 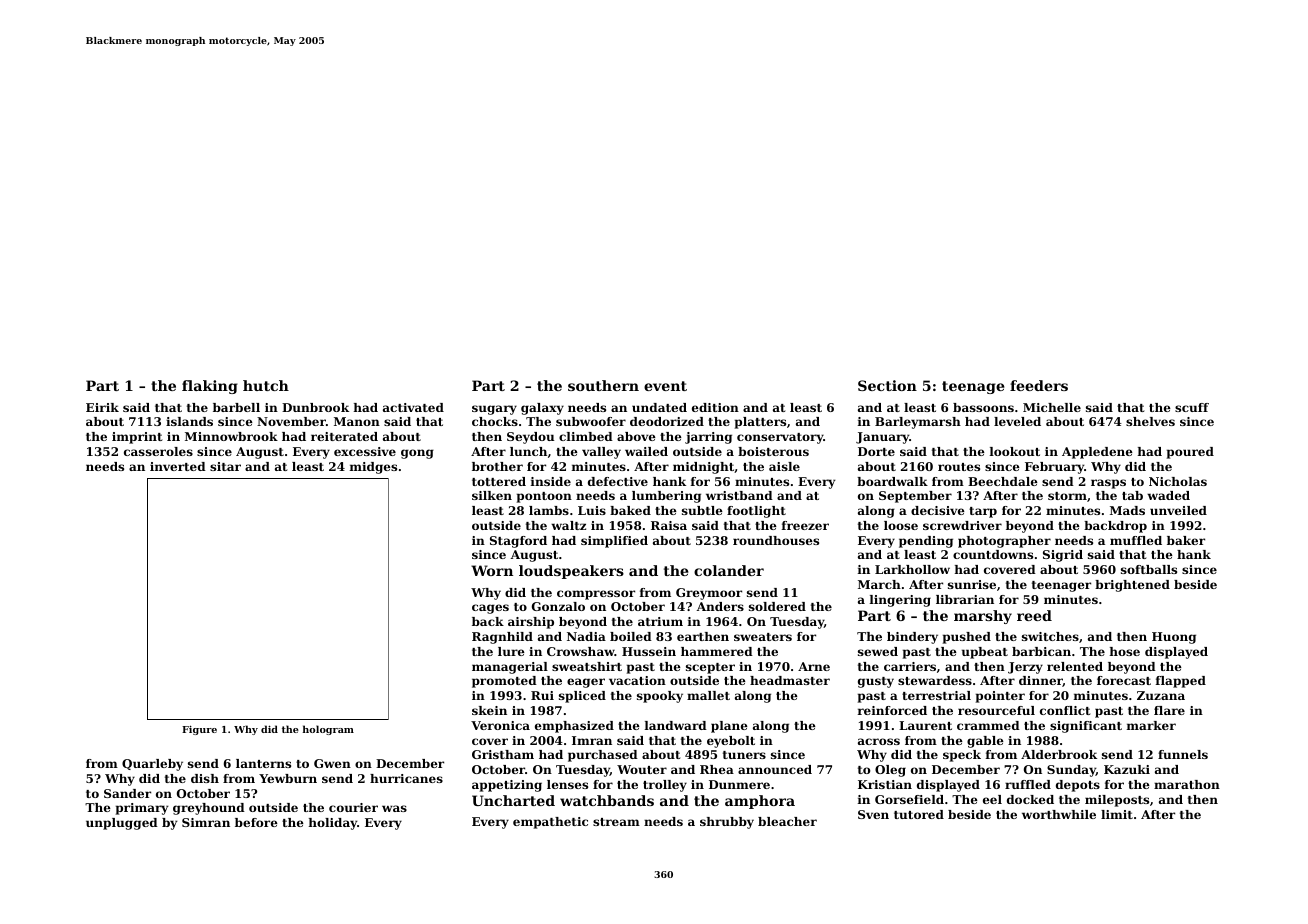 I want to click on Section, so click(x=887, y=385).
